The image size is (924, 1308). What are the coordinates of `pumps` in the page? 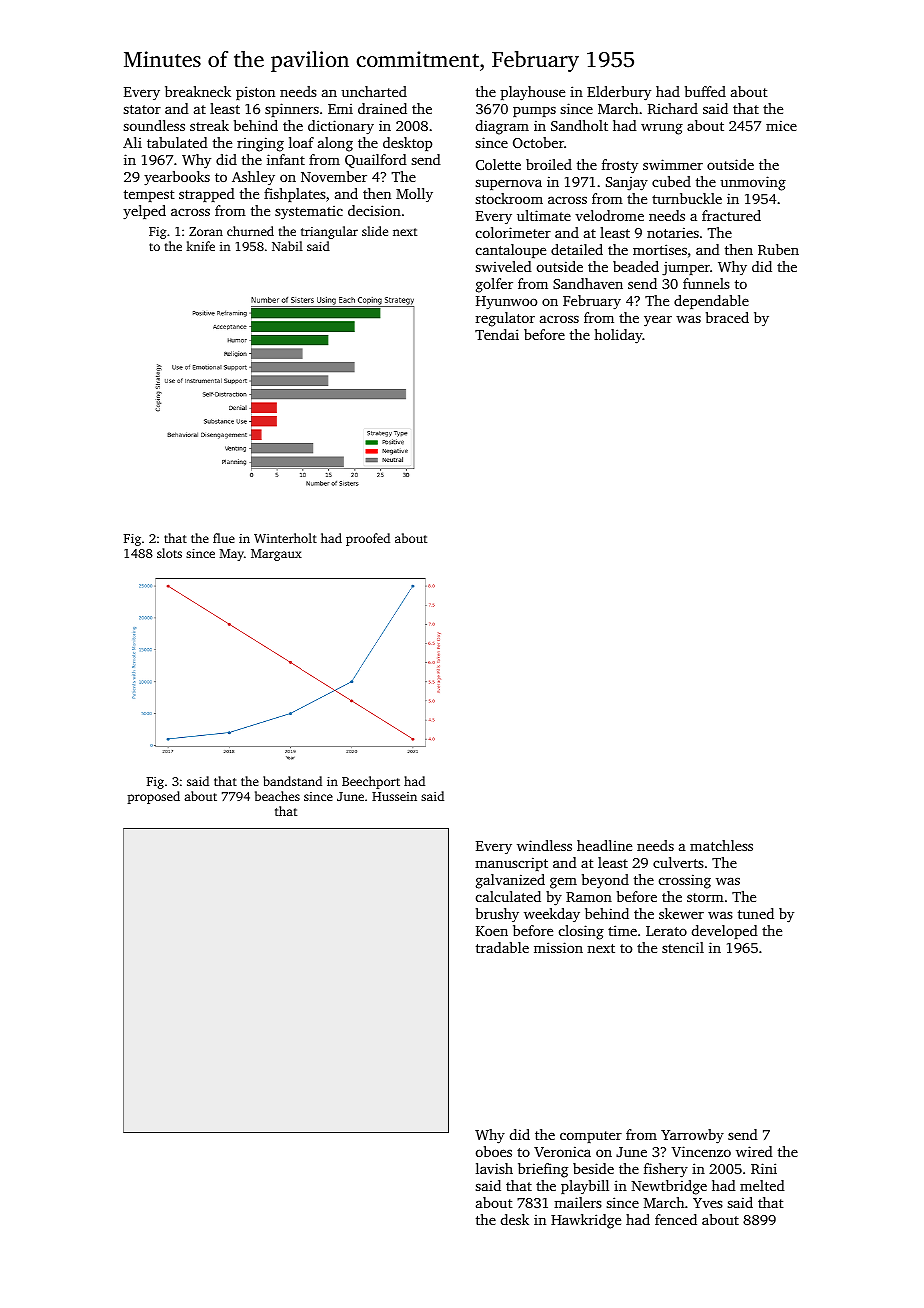 It's located at (534, 111).
